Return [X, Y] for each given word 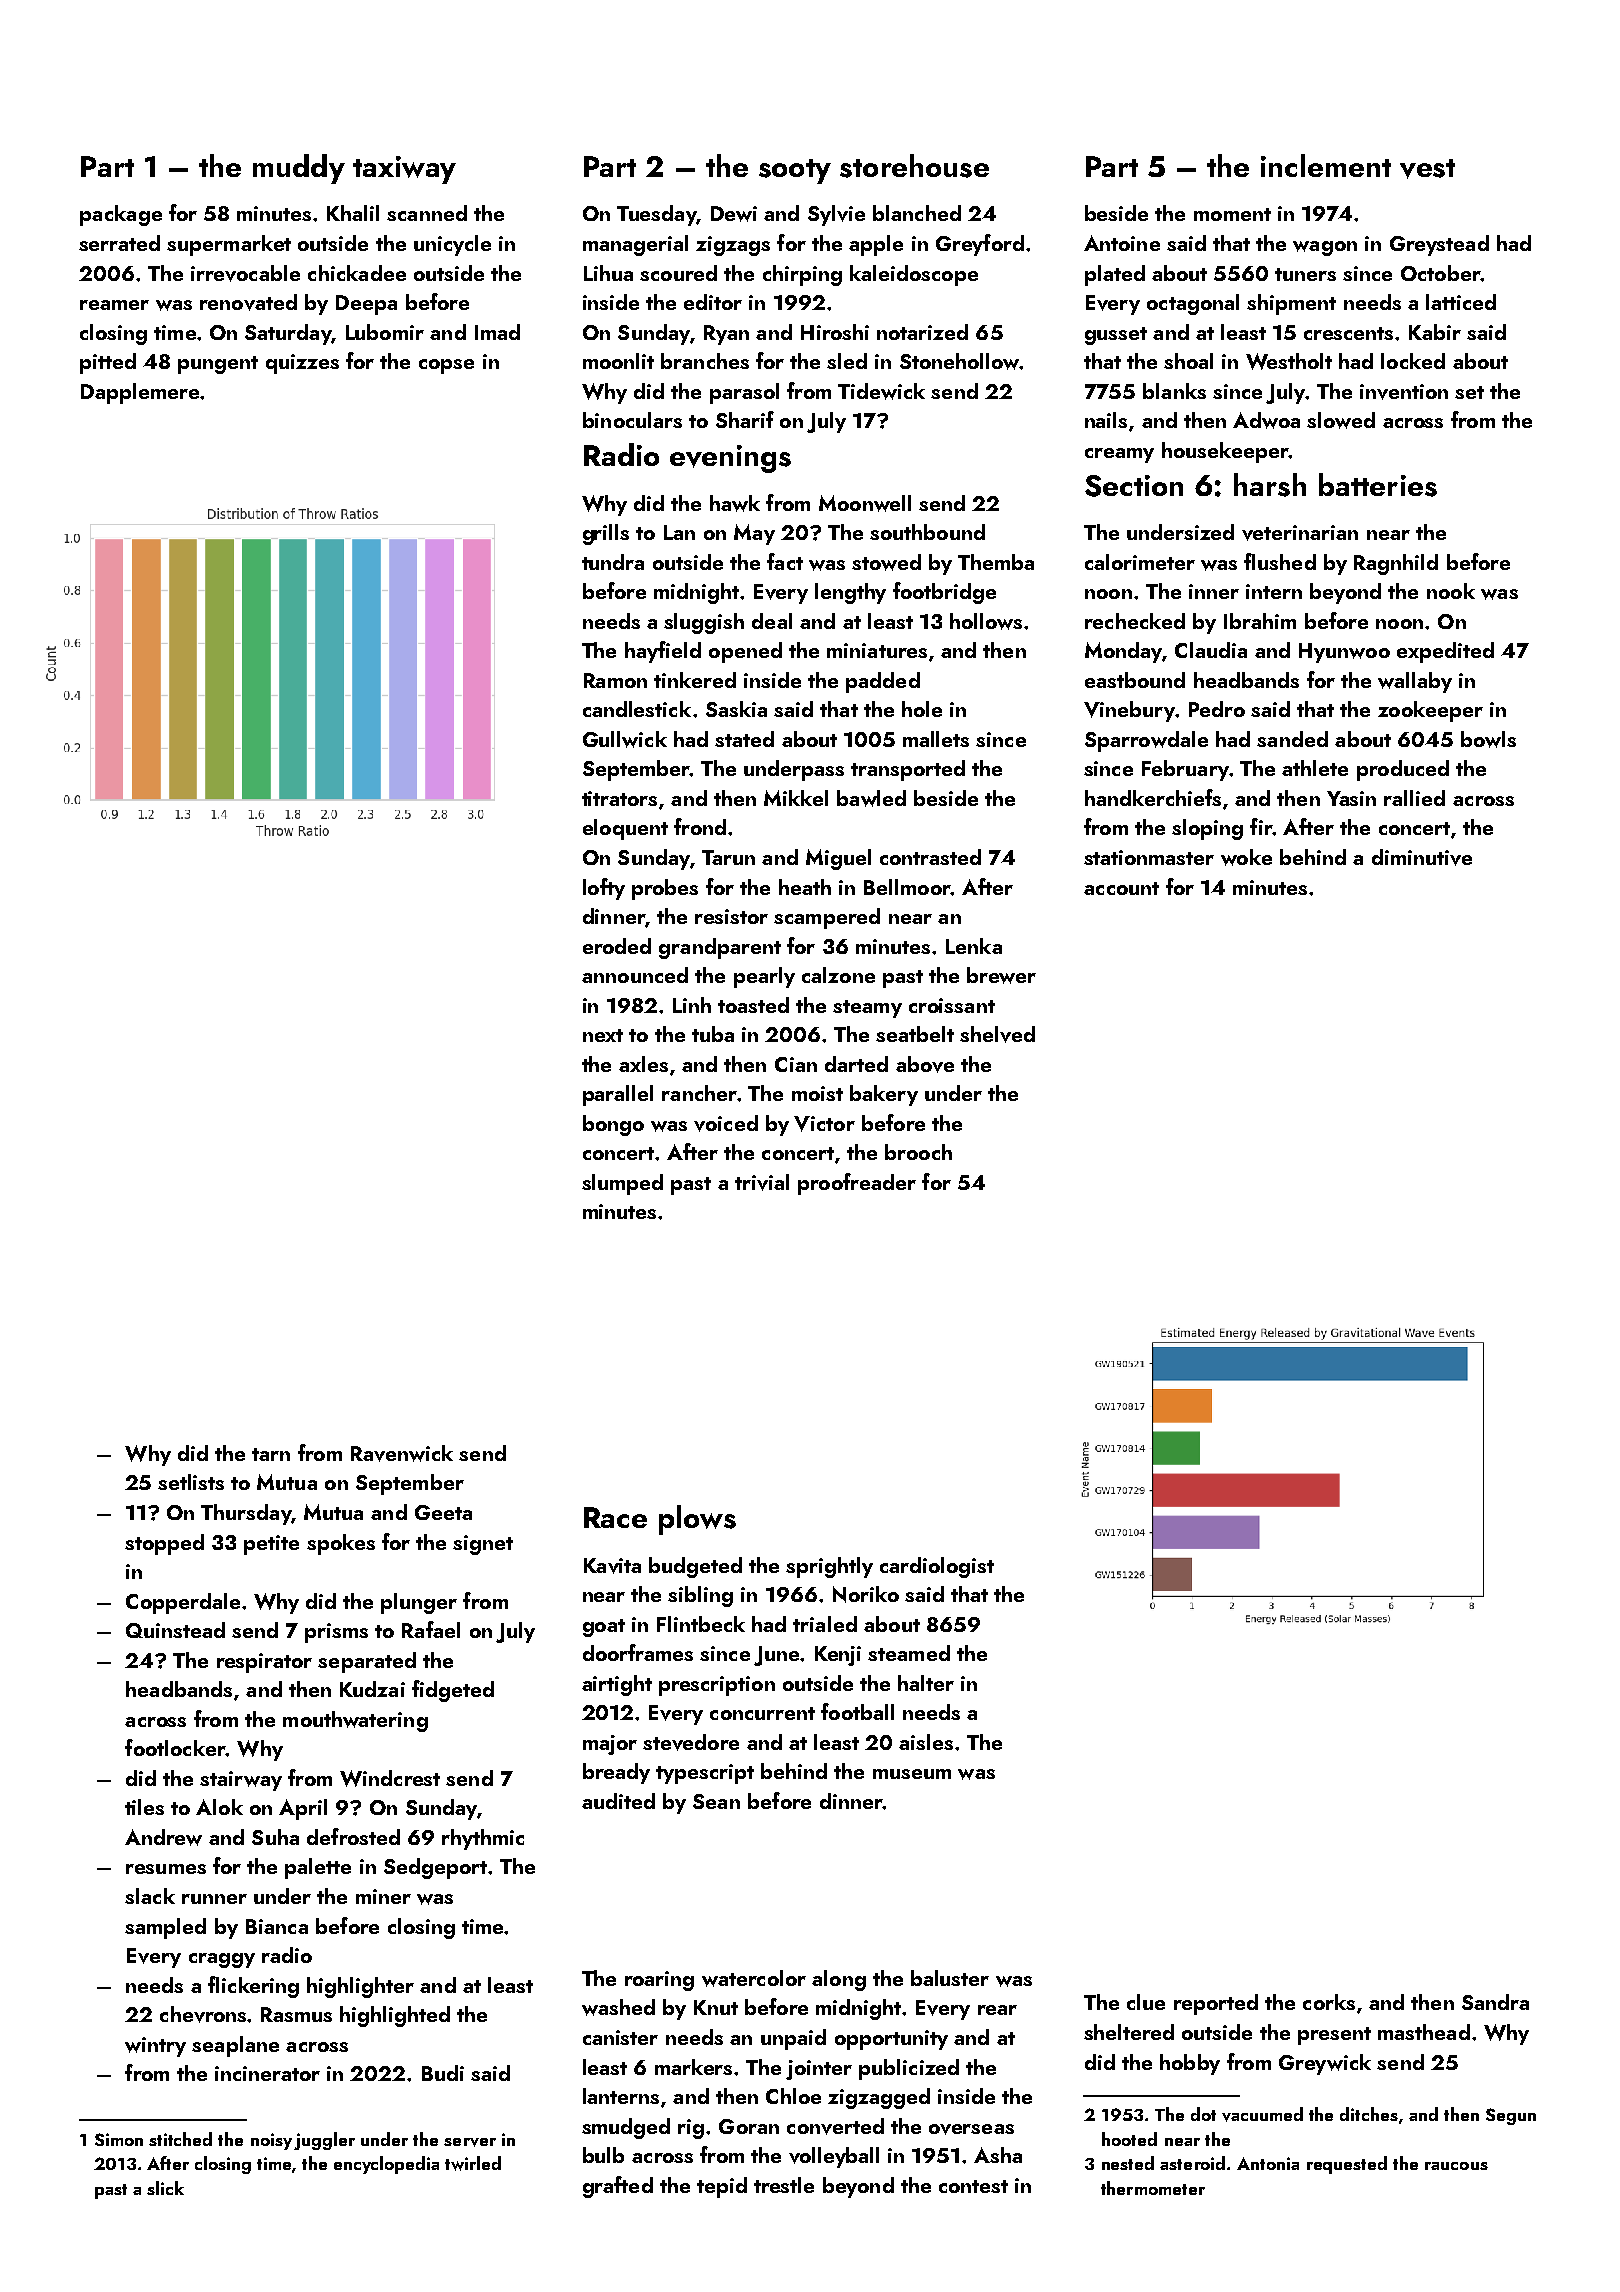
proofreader [857, 1184]
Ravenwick [402, 1453]
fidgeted [453, 1691]
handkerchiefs [1153, 797]
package [121, 215]
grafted [618, 2187]
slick [165, 2188]
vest [1427, 169]
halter [926, 1683]
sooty [795, 171]
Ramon [615, 680]
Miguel [838, 859]
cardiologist [937, 1567]
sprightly [829, 1567]
